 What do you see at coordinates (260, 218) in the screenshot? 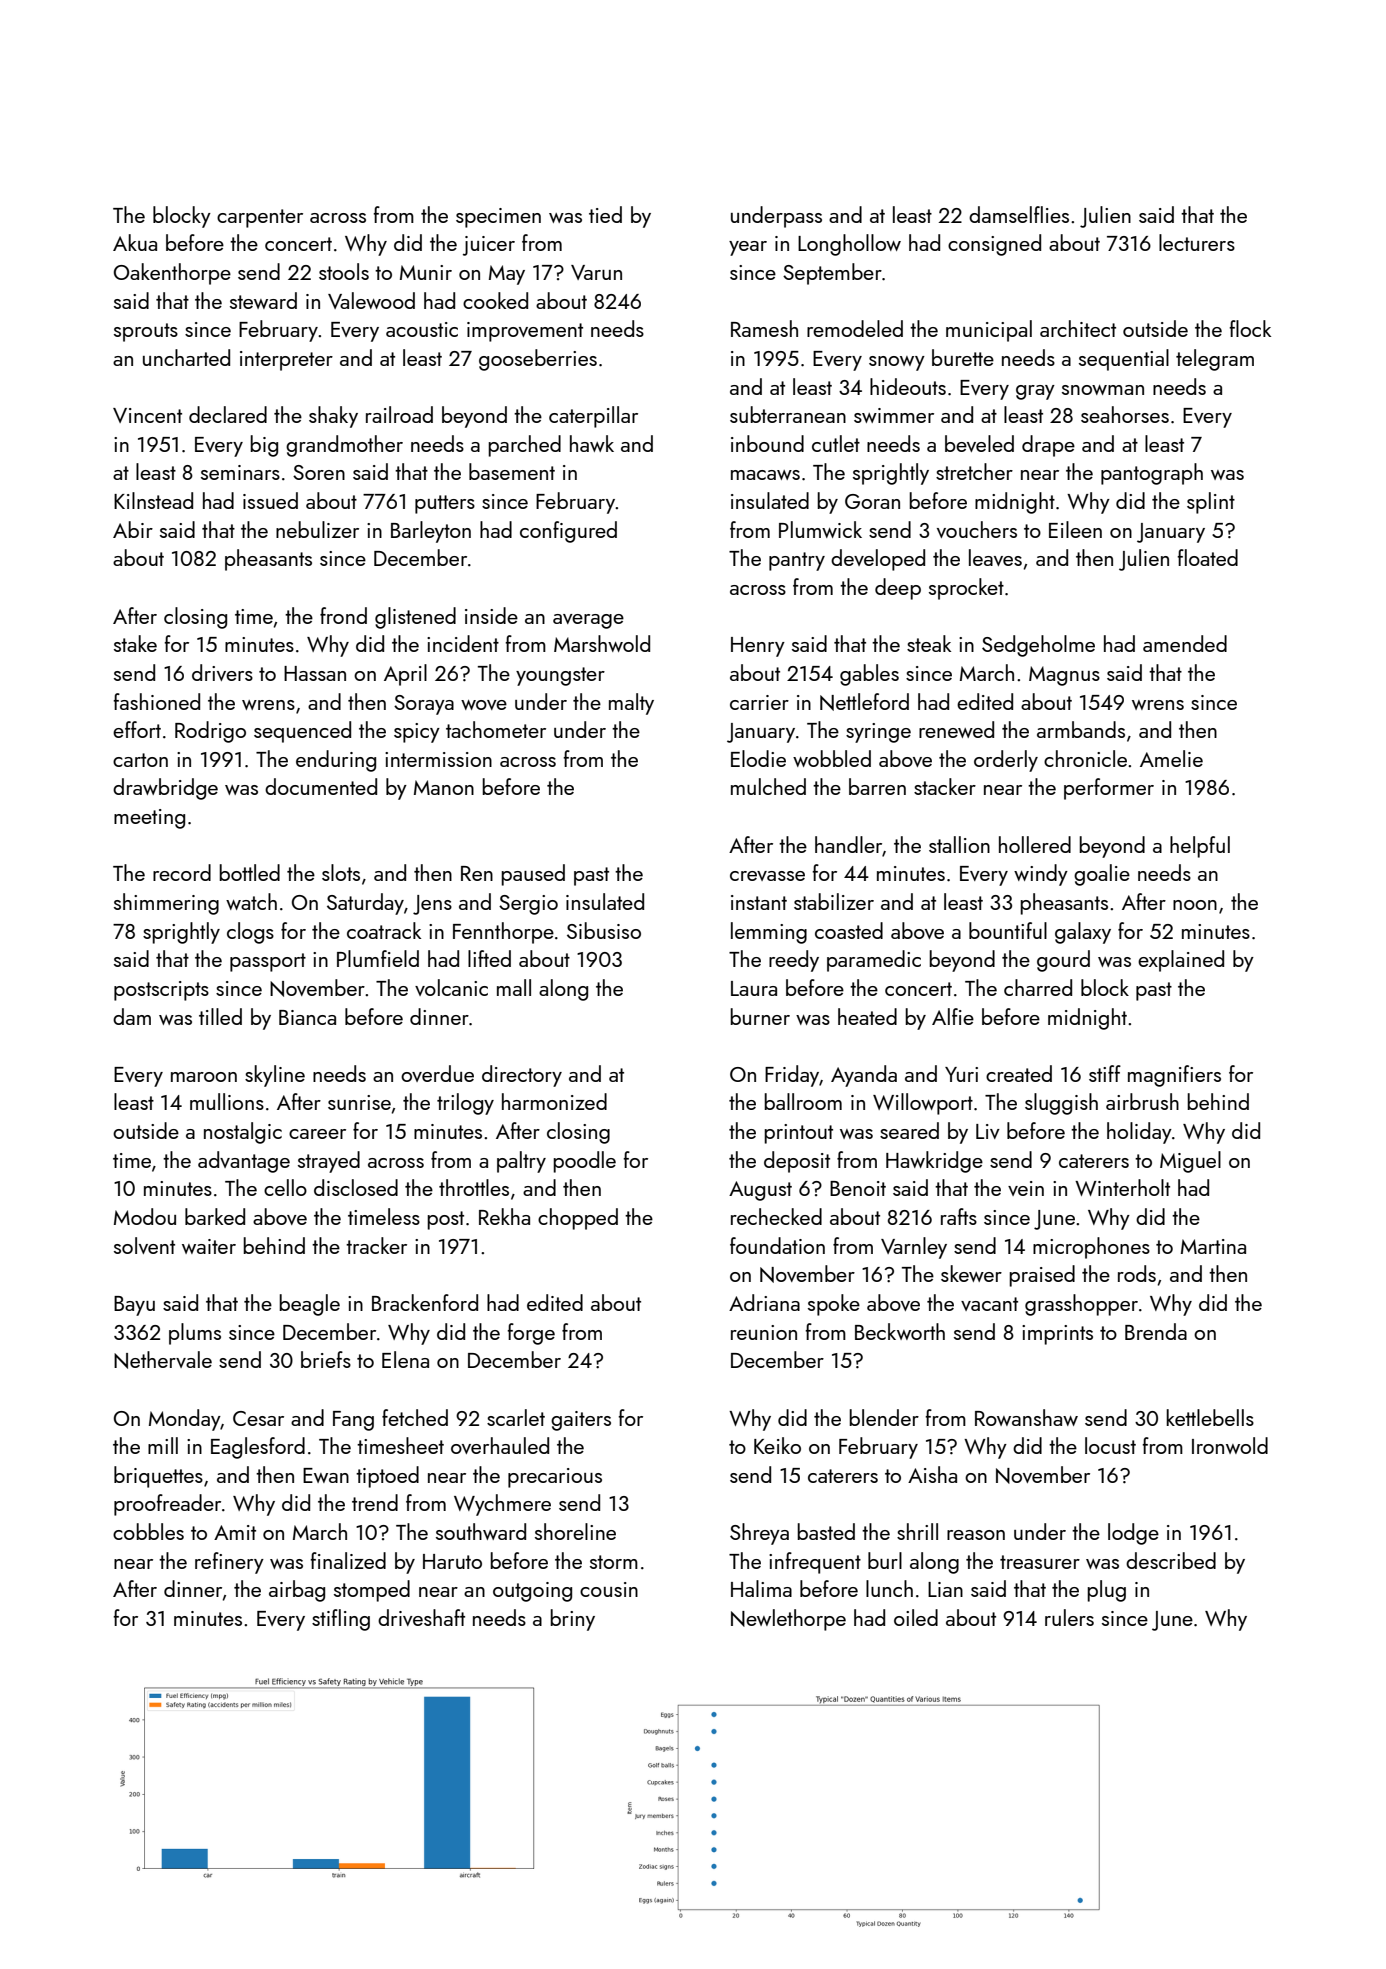
I see `carpenter` at bounding box center [260, 218].
